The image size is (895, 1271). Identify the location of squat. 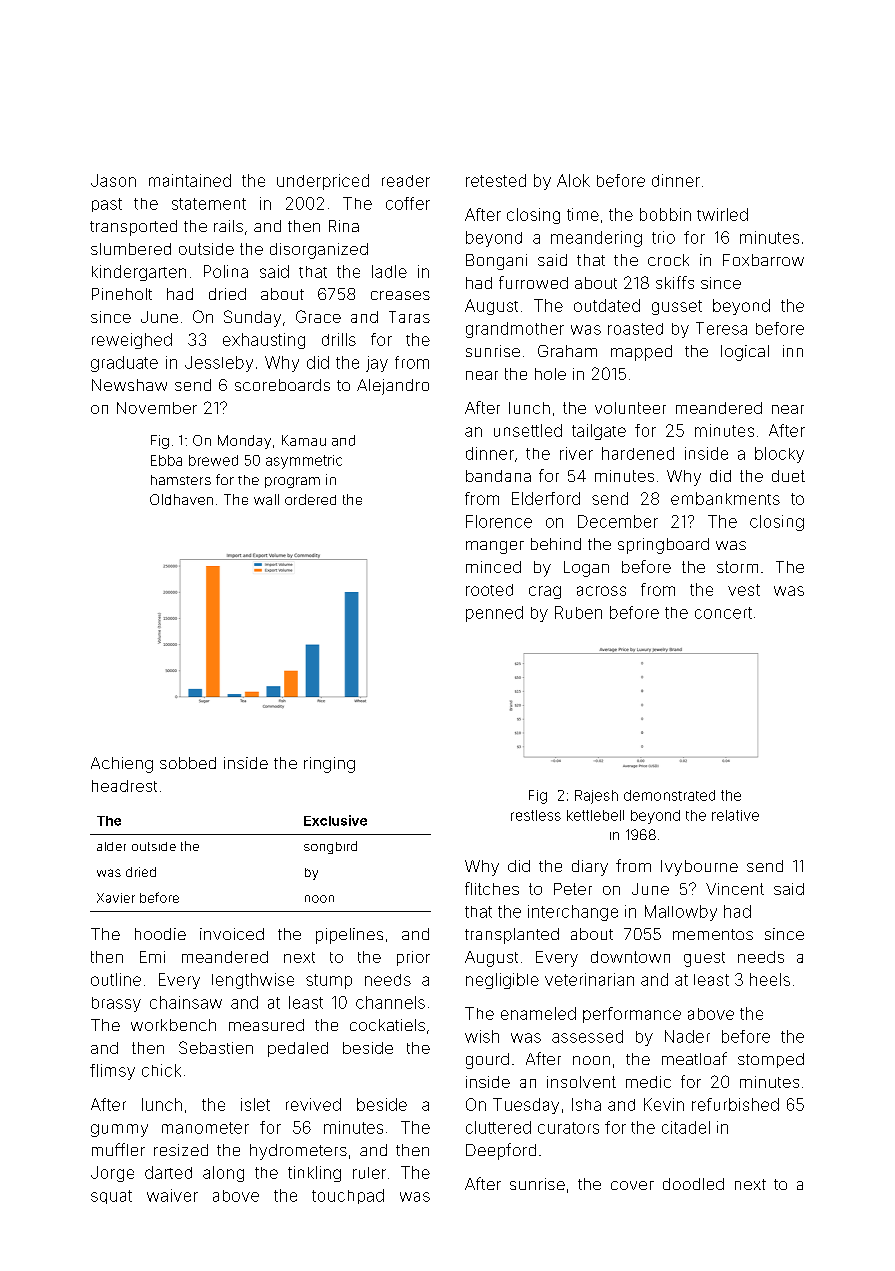
(111, 1197).
